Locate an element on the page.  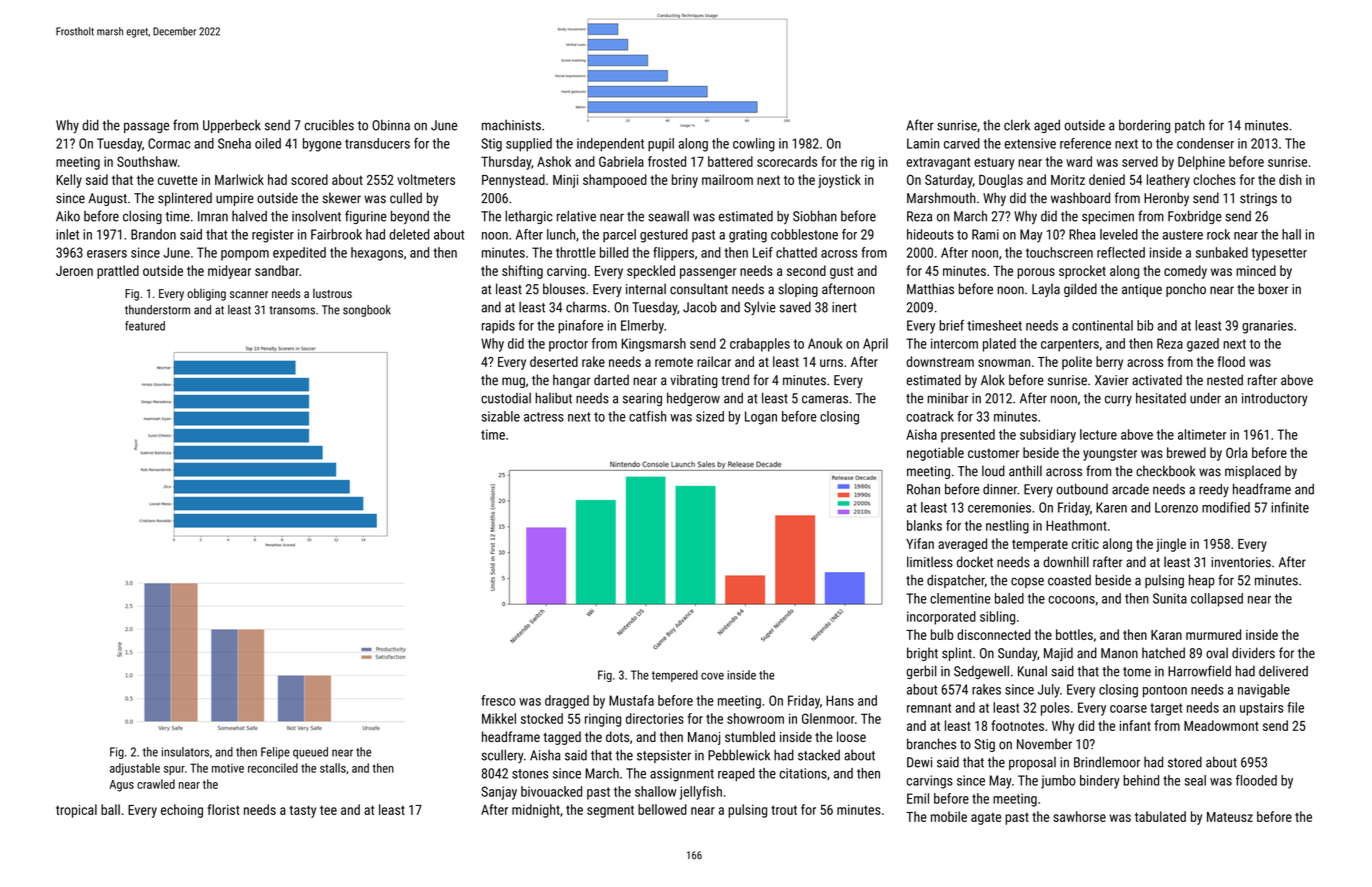
insulators is located at coordinates (185, 752).
